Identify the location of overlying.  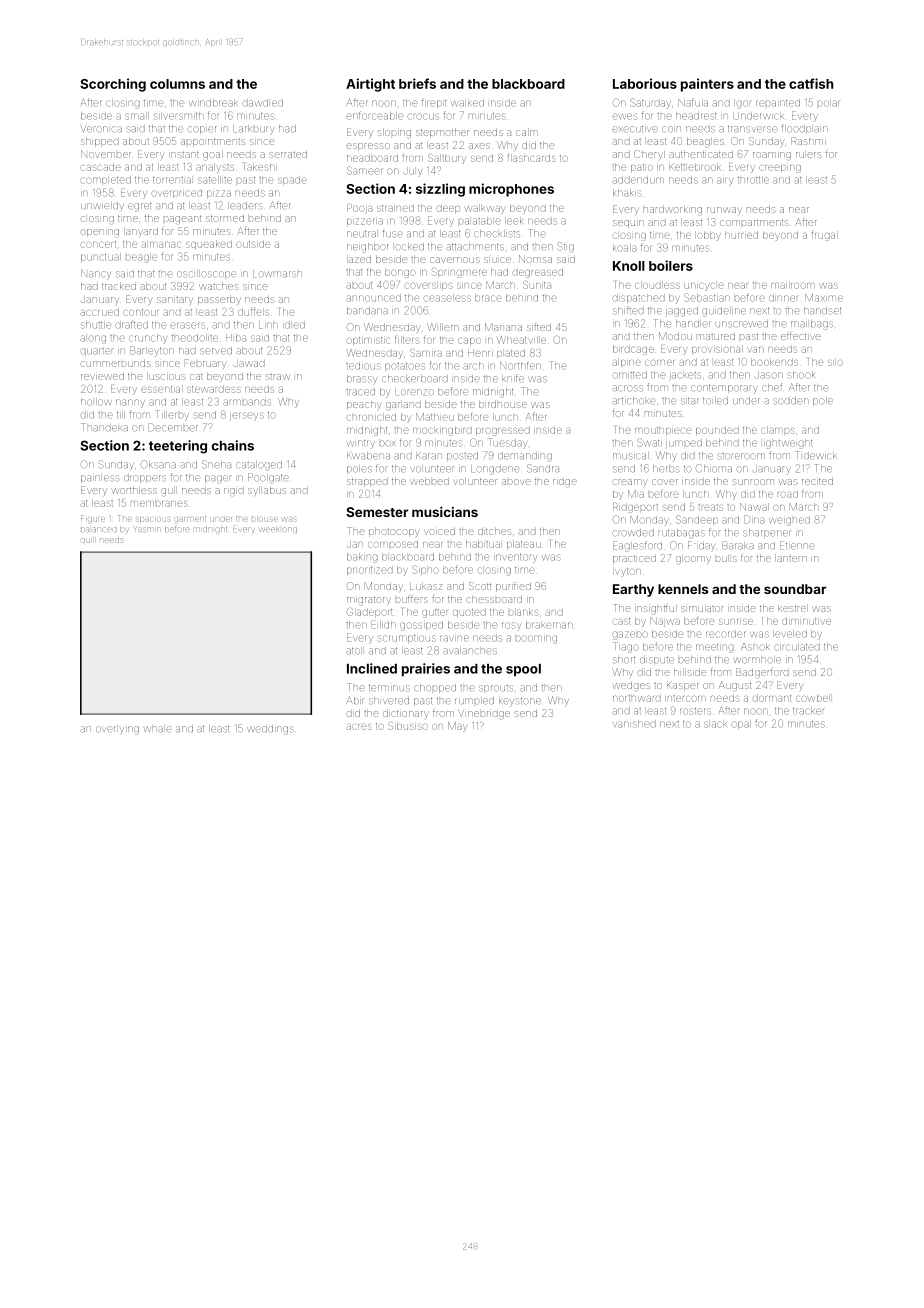
(117, 730).
